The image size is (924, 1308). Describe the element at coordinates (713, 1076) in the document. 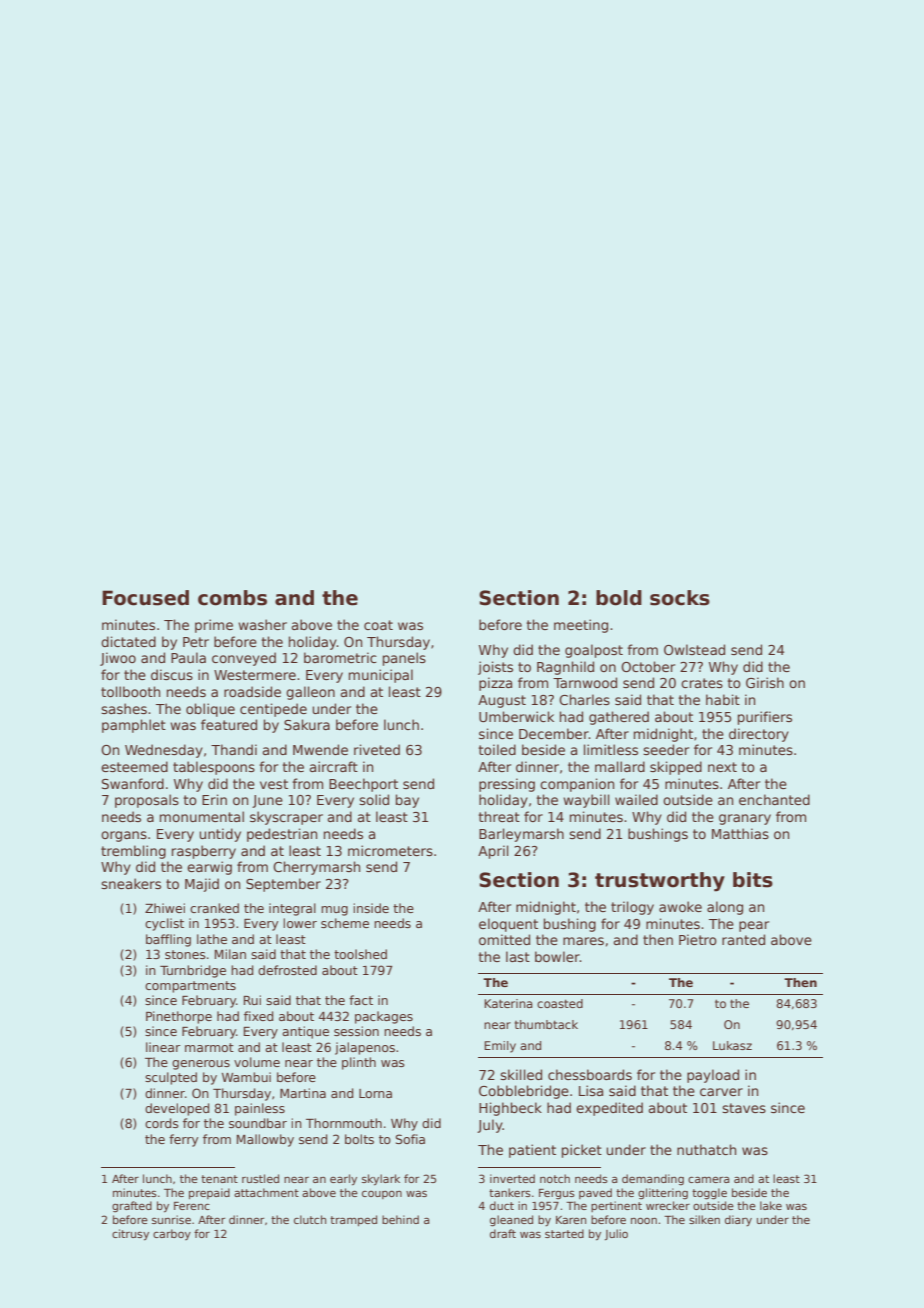

I see `payload` at that location.
